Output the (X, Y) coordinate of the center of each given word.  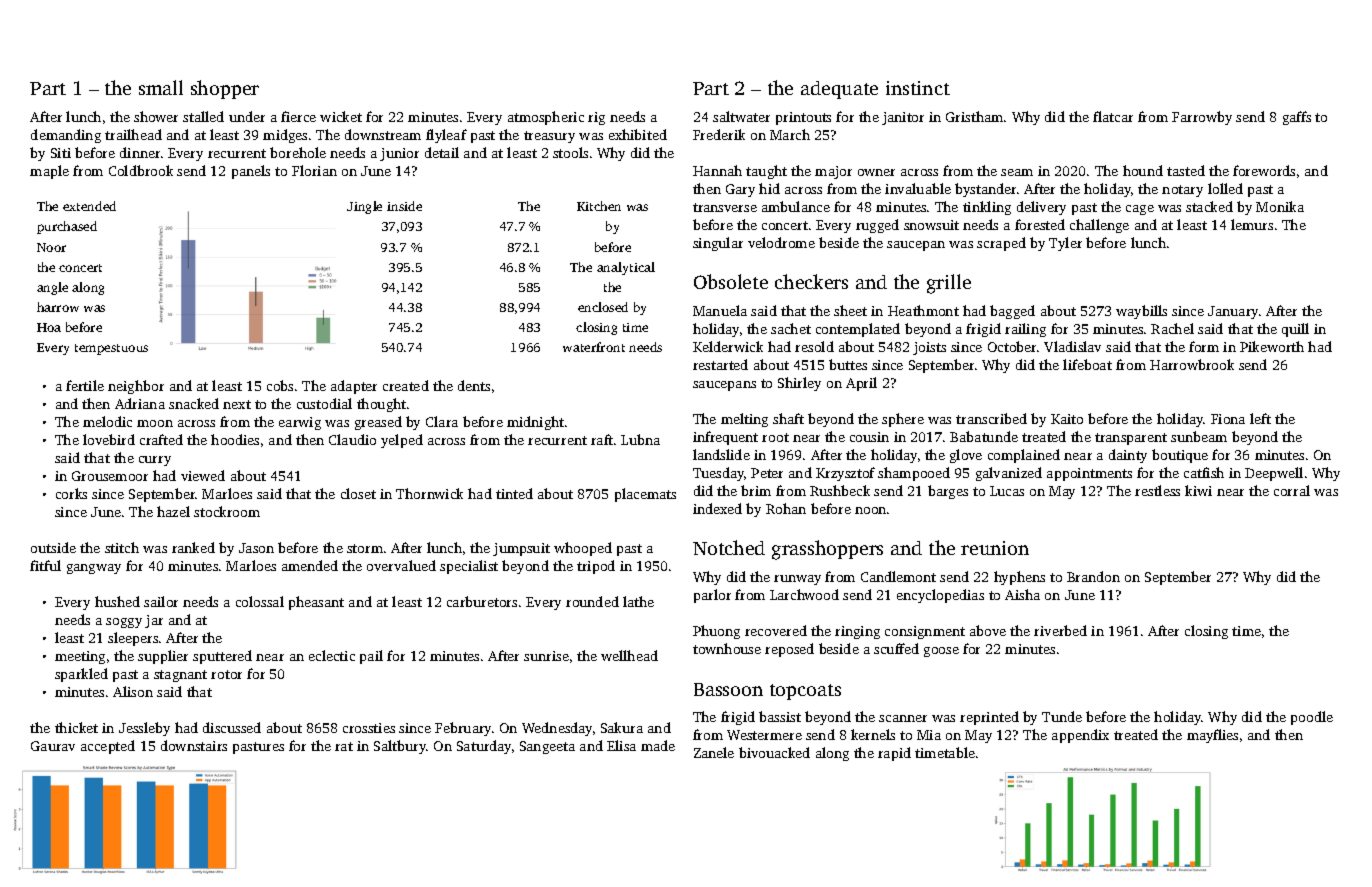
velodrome (781, 242)
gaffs (1297, 118)
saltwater (741, 116)
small (161, 87)
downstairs (194, 745)
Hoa (49, 327)
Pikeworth (1272, 346)
